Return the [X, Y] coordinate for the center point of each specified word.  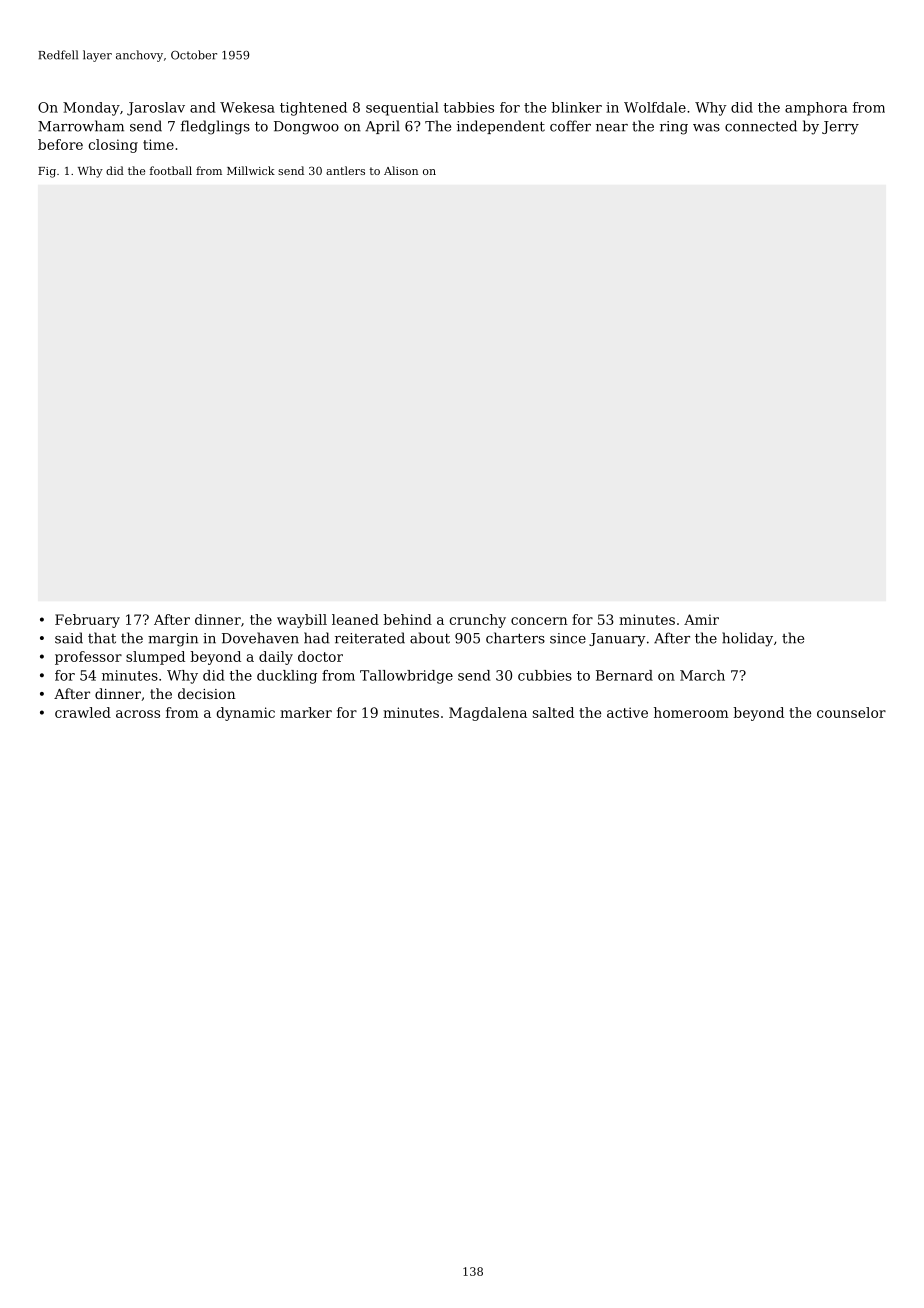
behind [408, 619]
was [706, 128]
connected [761, 126]
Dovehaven [260, 638]
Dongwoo [306, 128]
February [87, 621]
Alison [401, 170]
